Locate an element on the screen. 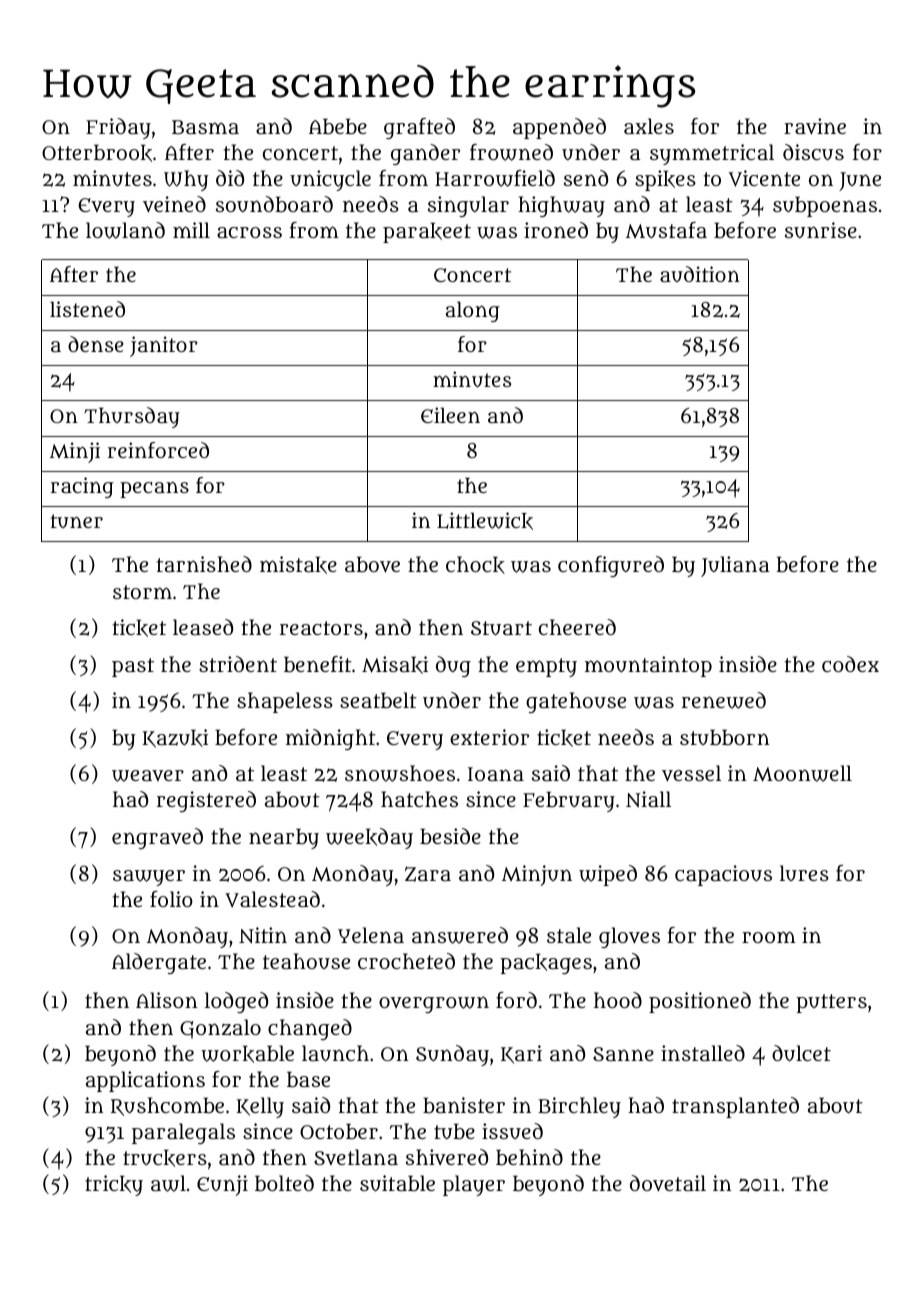 The width and height of the screenshot is (924, 1308). Juliana is located at coordinates (735, 566).
